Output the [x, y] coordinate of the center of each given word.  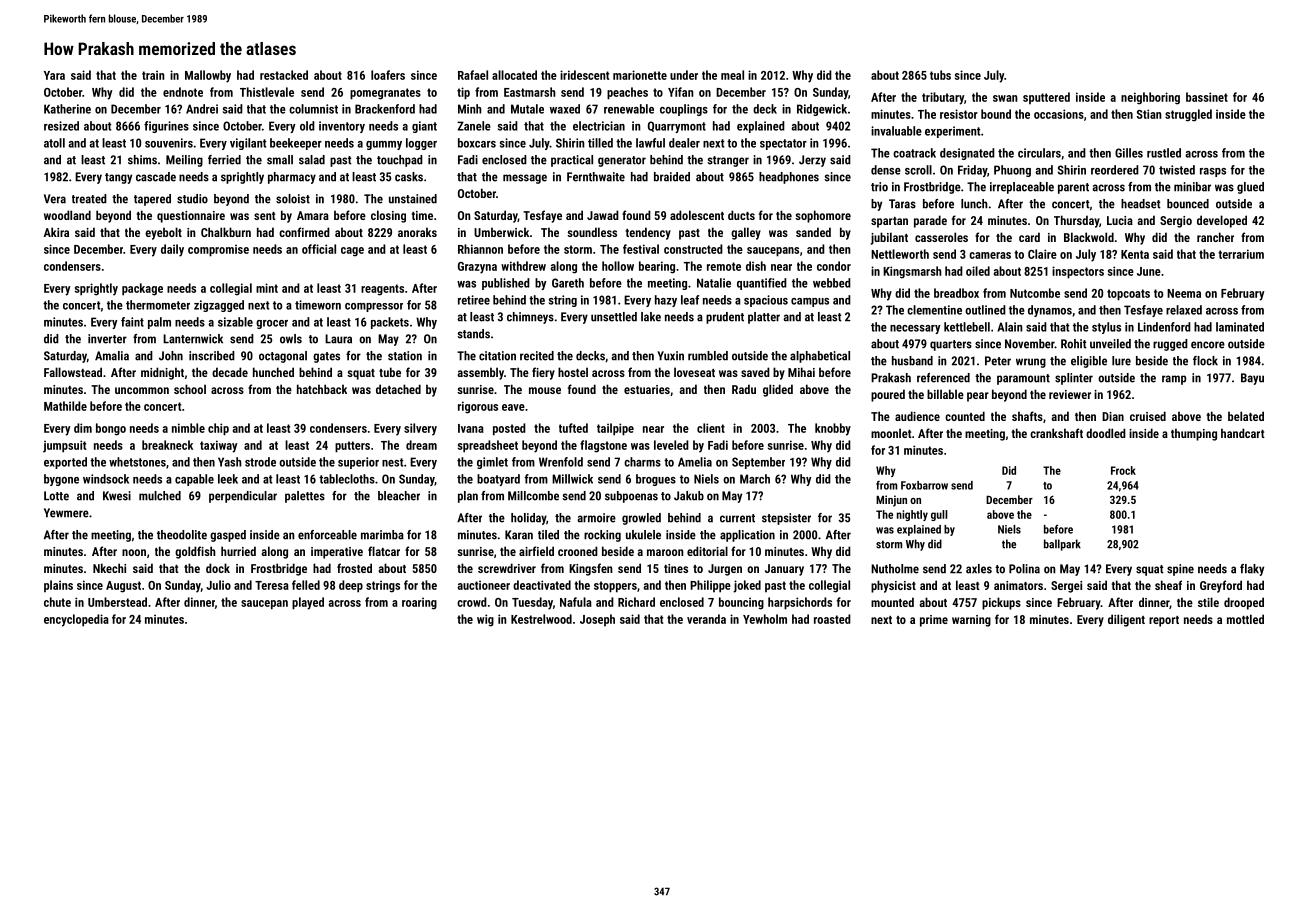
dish [756, 266]
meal [732, 75]
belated [1246, 416]
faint [132, 322]
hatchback [322, 389]
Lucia [1120, 220]
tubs [940, 75]
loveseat [694, 372]
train [153, 75]
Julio [218, 585]
